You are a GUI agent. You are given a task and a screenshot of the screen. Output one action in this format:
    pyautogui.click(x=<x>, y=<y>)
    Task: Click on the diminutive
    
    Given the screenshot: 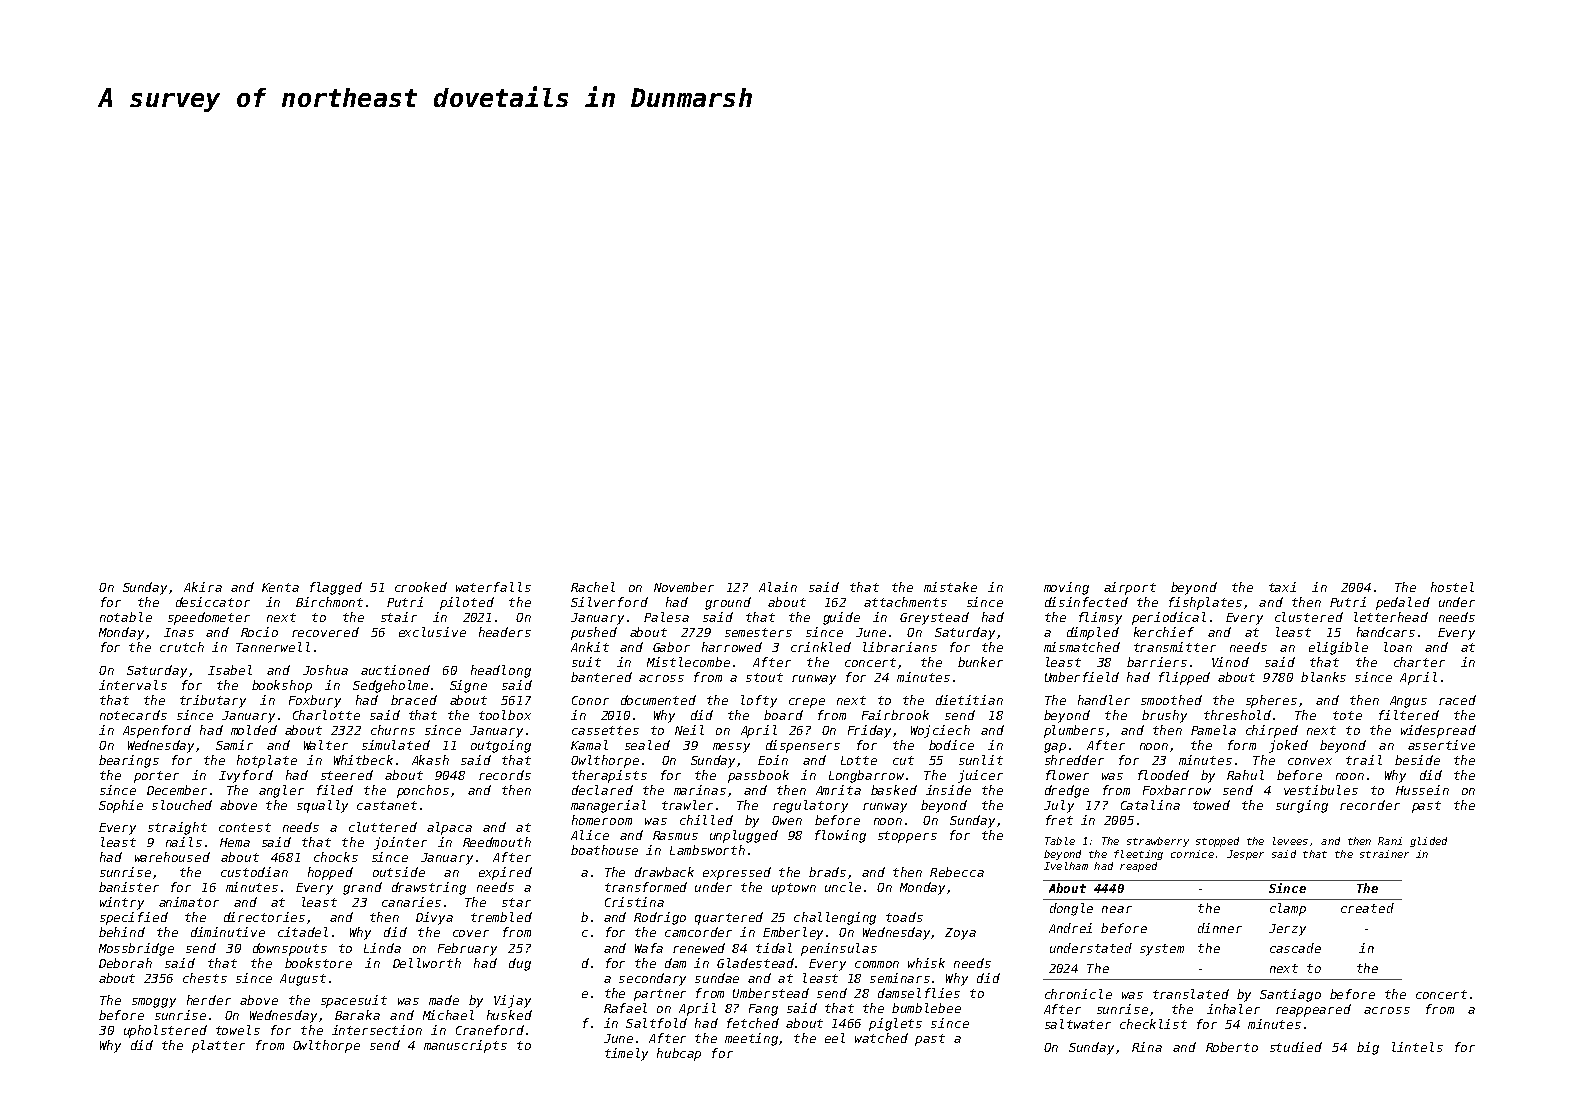 What is the action you would take?
    pyautogui.click(x=228, y=932)
